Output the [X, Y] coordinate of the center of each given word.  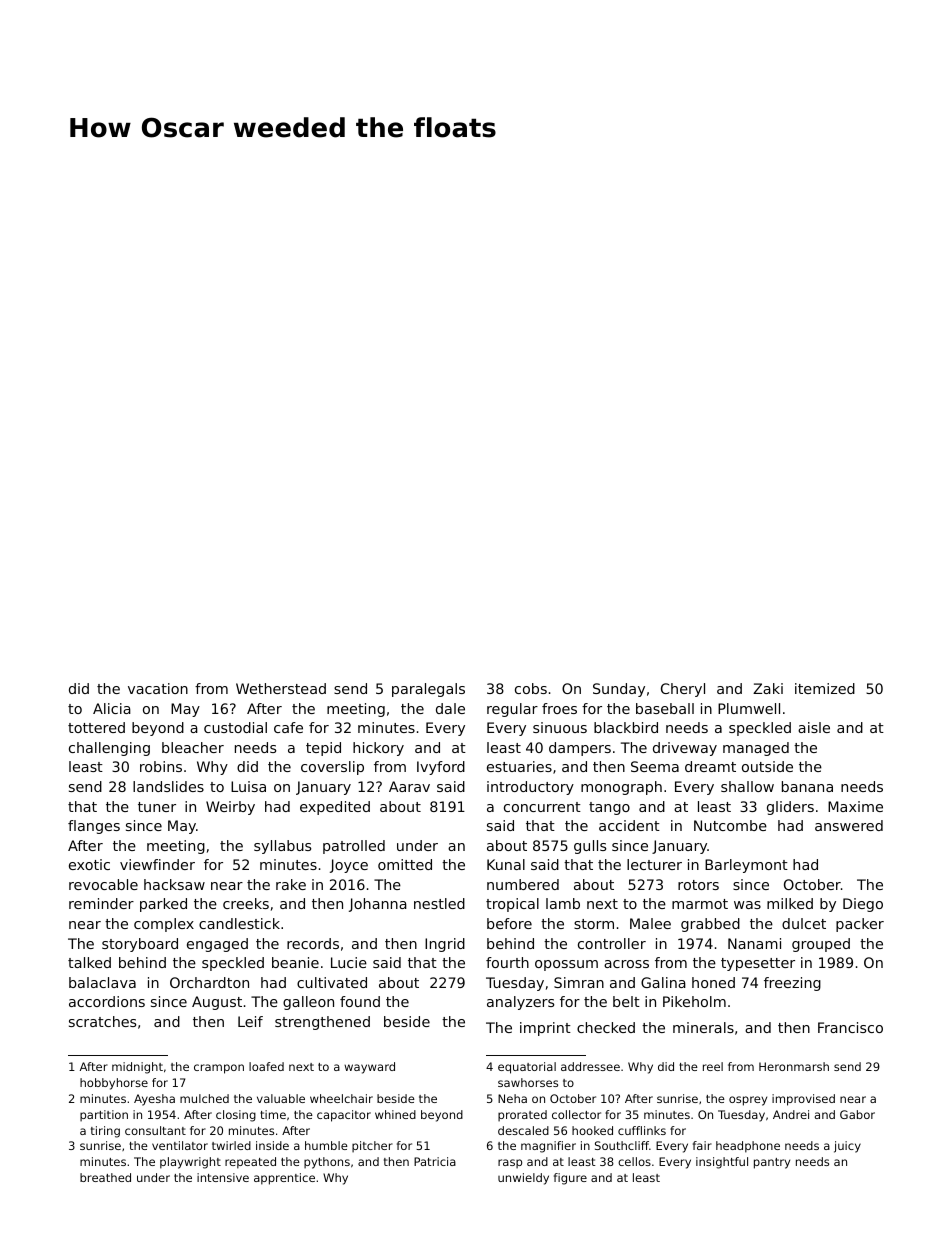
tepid [323, 749]
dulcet [804, 923]
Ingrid [445, 945]
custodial [235, 727]
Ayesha [154, 1100]
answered [849, 825]
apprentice [284, 1179]
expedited [335, 808]
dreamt [710, 766]
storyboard [140, 945]
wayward [369, 1068]
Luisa [248, 786]
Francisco [850, 1027]
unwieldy [523, 1179]
